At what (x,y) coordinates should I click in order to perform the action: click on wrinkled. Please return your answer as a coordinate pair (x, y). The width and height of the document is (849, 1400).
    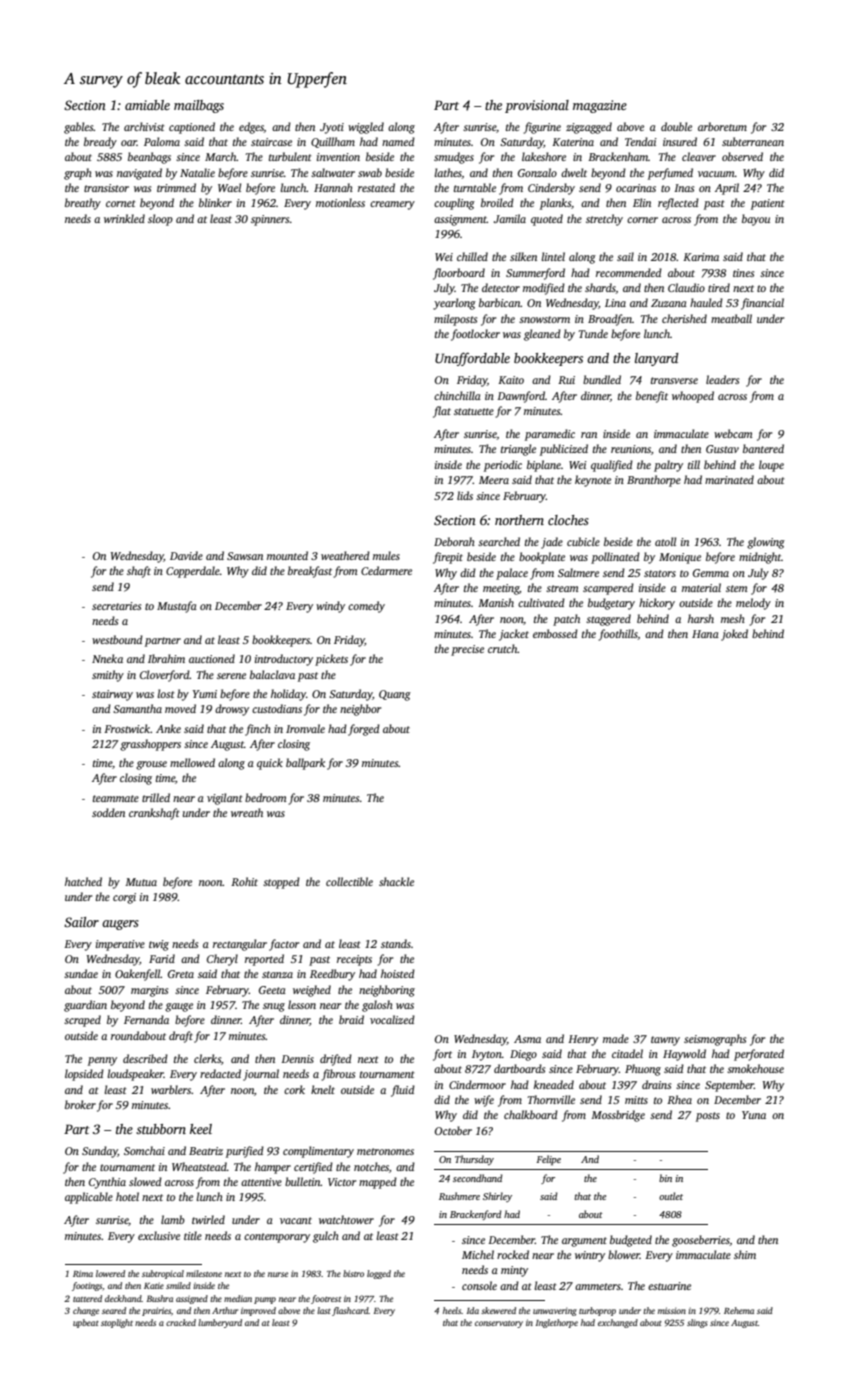
    Looking at the image, I should click on (124, 218).
